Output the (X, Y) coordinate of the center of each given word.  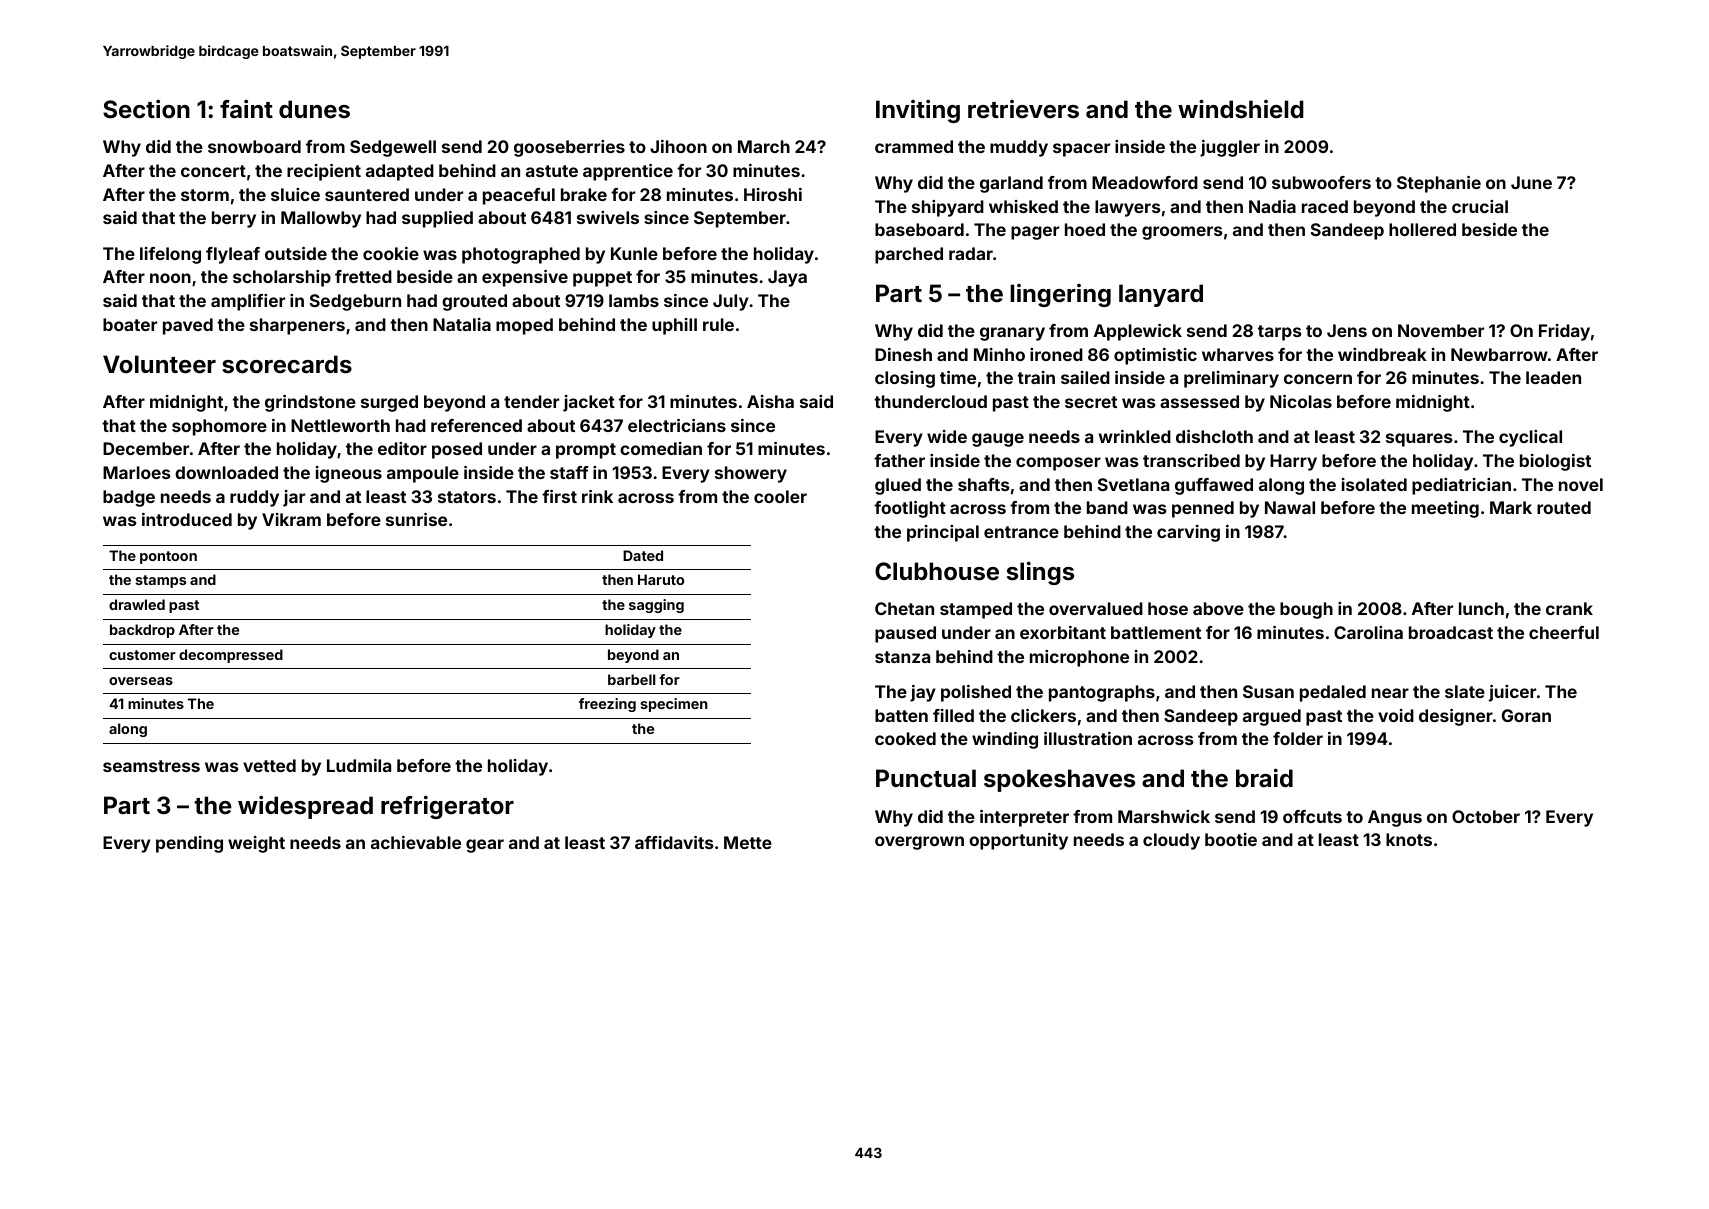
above (1218, 608)
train (1036, 377)
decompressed (231, 656)
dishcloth (1214, 436)
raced (1325, 206)
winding (1005, 740)
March (764, 146)
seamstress (151, 766)
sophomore (219, 427)
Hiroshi (773, 194)
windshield (1241, 109)
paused (905, 634)
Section (146, 109)
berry (234, 219)
